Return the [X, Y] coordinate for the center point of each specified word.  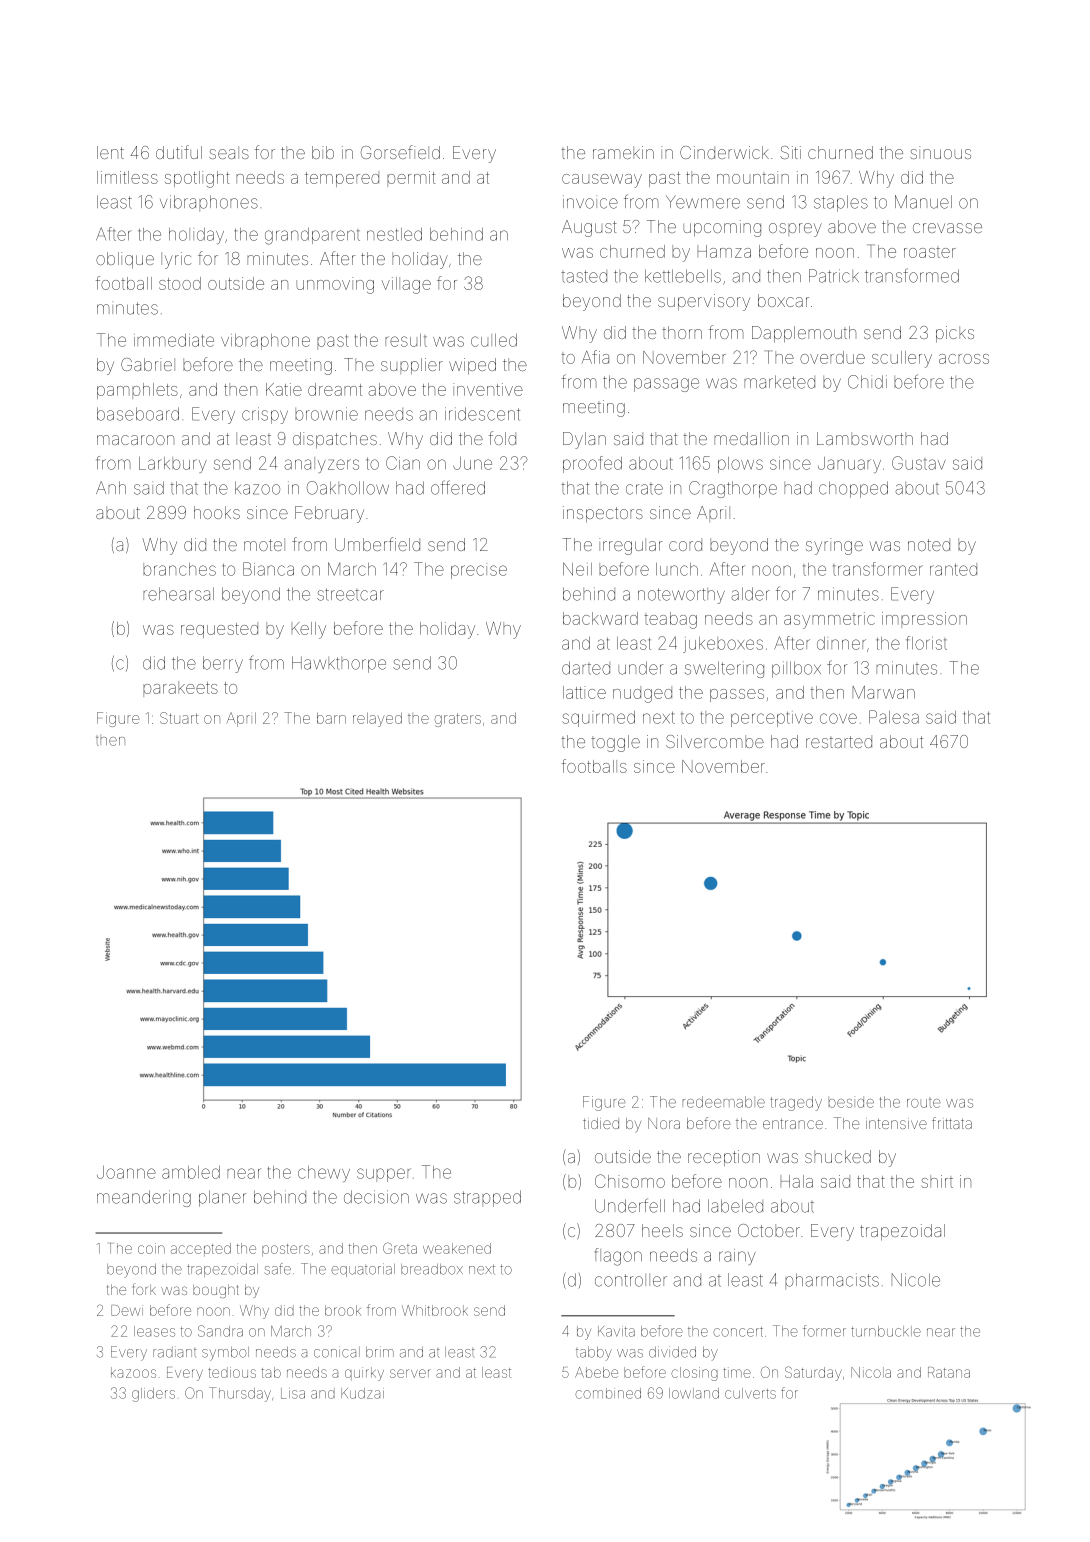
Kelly [309, 630]
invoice [590, 202]
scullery [902, 359]
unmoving [335, 285]
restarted [839, 741]
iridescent [482, 414]
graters [458, 720]
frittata [952, 1123]
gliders [153, 1395]
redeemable [724, 1102]
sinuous [940, 152]
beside [851, 1102]
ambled [191, 1172]
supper [384, 1175]
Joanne [126, 1172]
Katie [284, 389]
